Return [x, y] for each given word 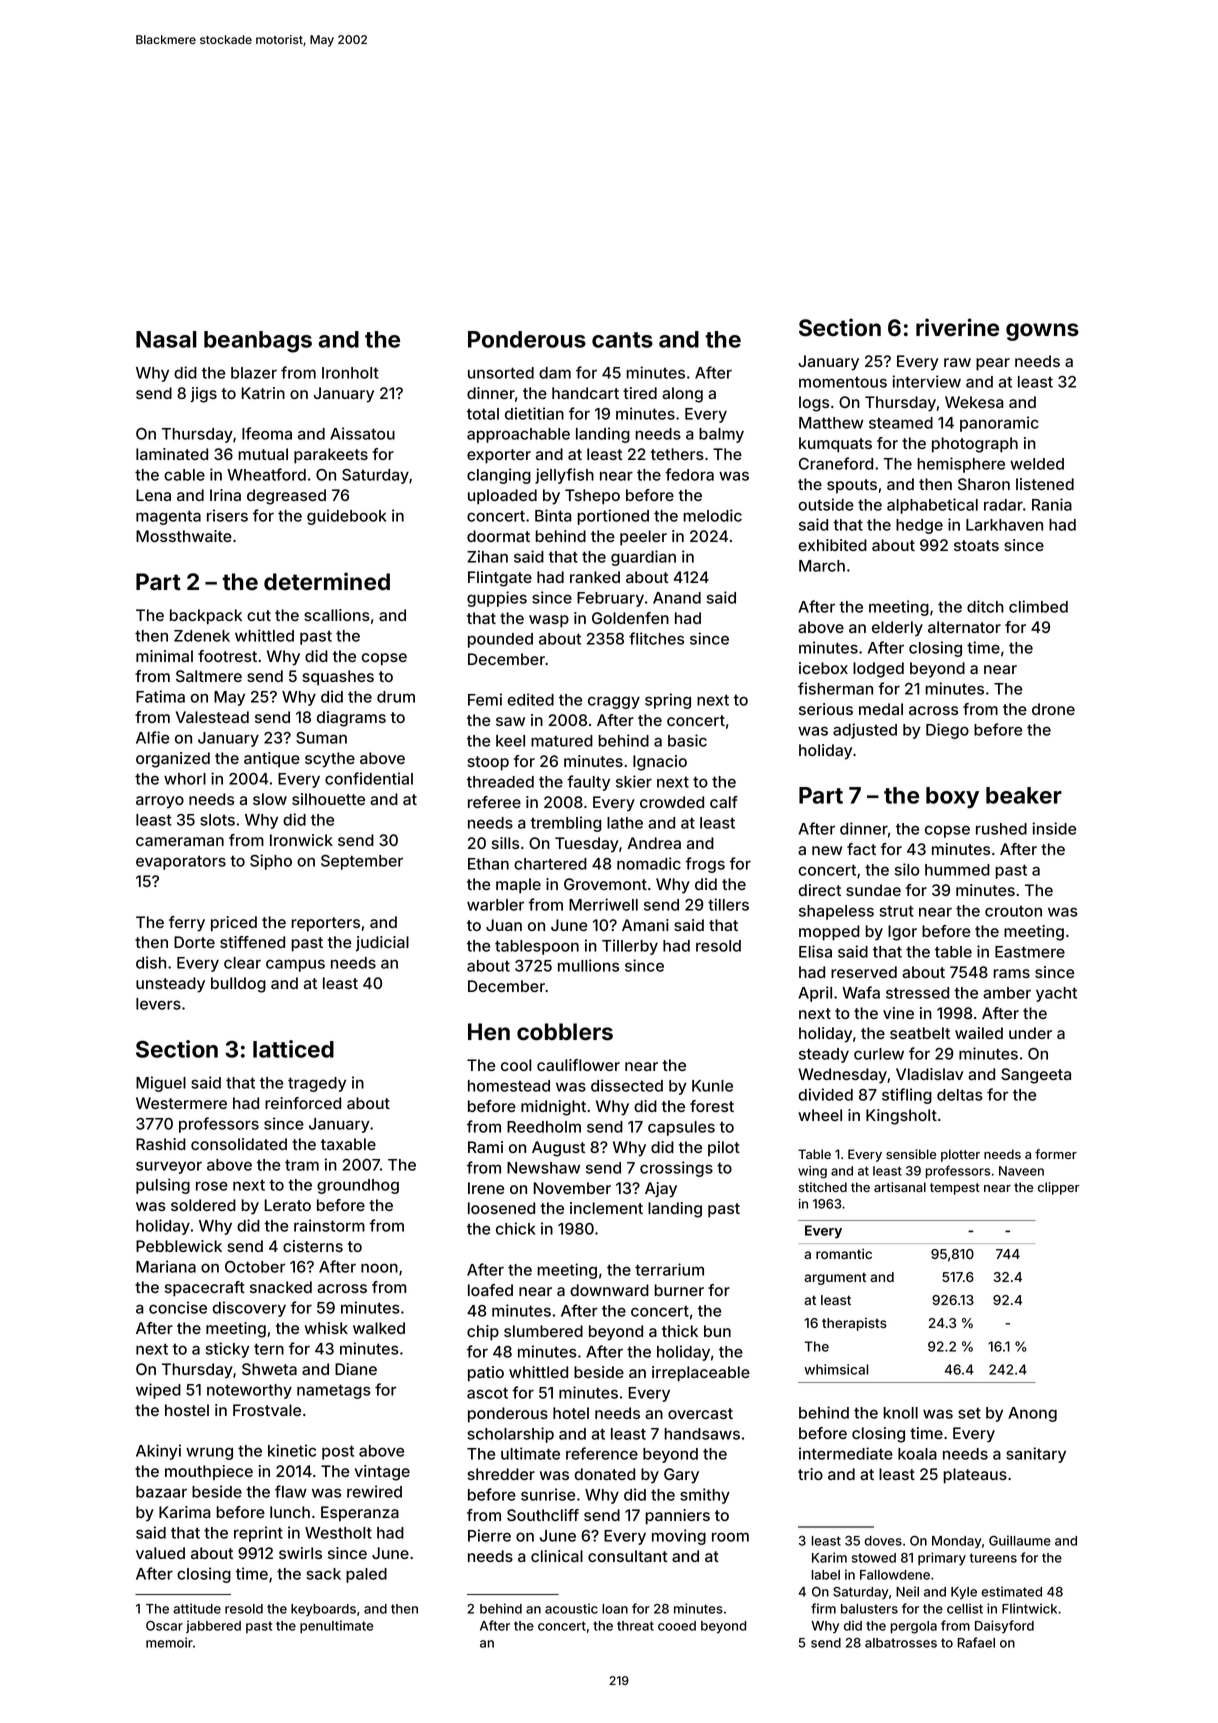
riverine [957, 327]
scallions [337, 615]
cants [622, 340]
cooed [677, 1626]
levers [158, 1004]
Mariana [166, 1266]
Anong [1032, 1414]
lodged [878, 670]
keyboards [323, 1610]
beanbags [258, 342]
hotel [571, 1413]
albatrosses [901, 1643]
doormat [498, 536]
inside [1054, 828]
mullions [588, 965]
